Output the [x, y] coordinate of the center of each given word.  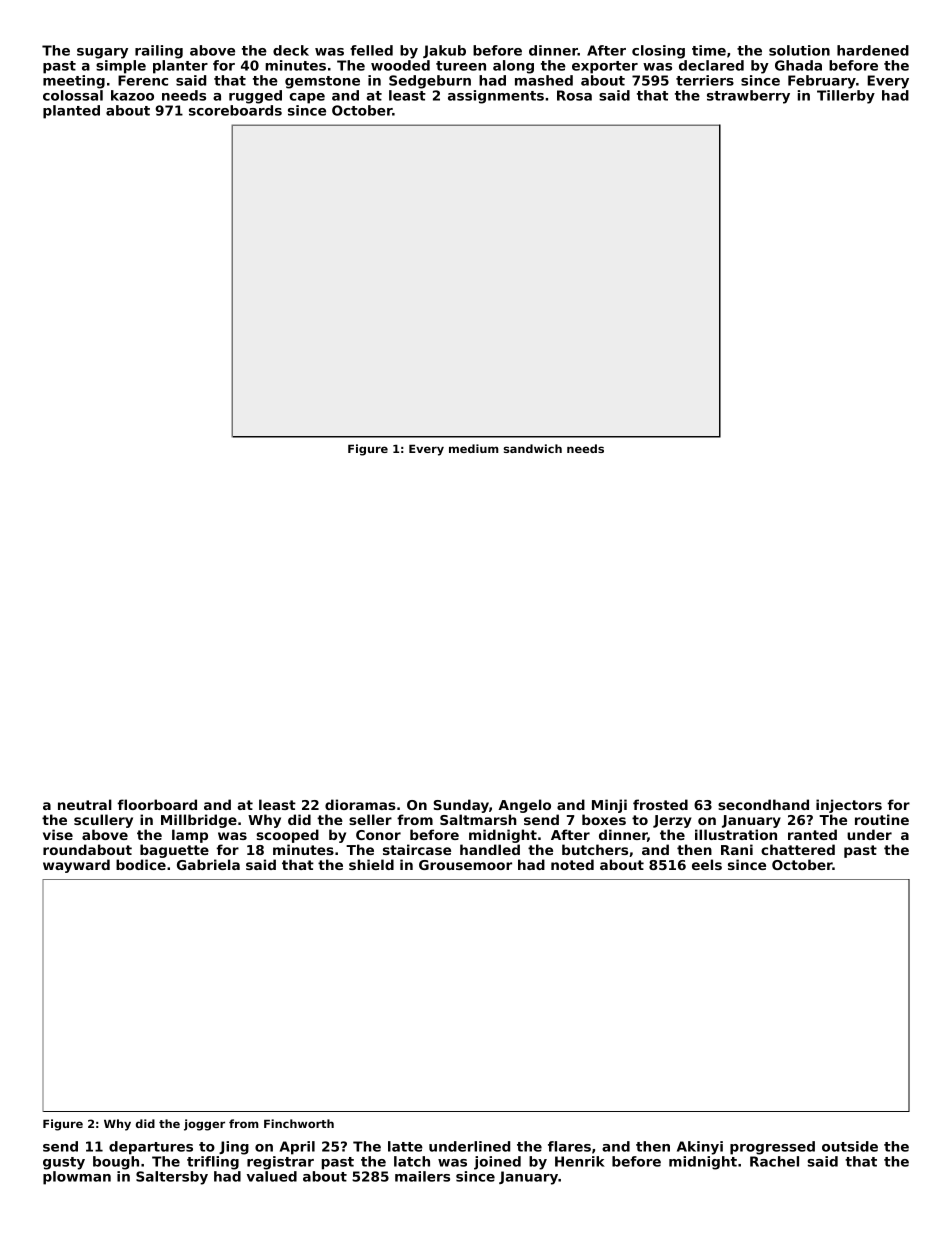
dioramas [360, 804]
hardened [873, 50]
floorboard [157, 804]
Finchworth [299, 1123]
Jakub [444, 51]
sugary [102, 53]
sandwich [532, 448]
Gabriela [208, 864]
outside [850, 1146]
